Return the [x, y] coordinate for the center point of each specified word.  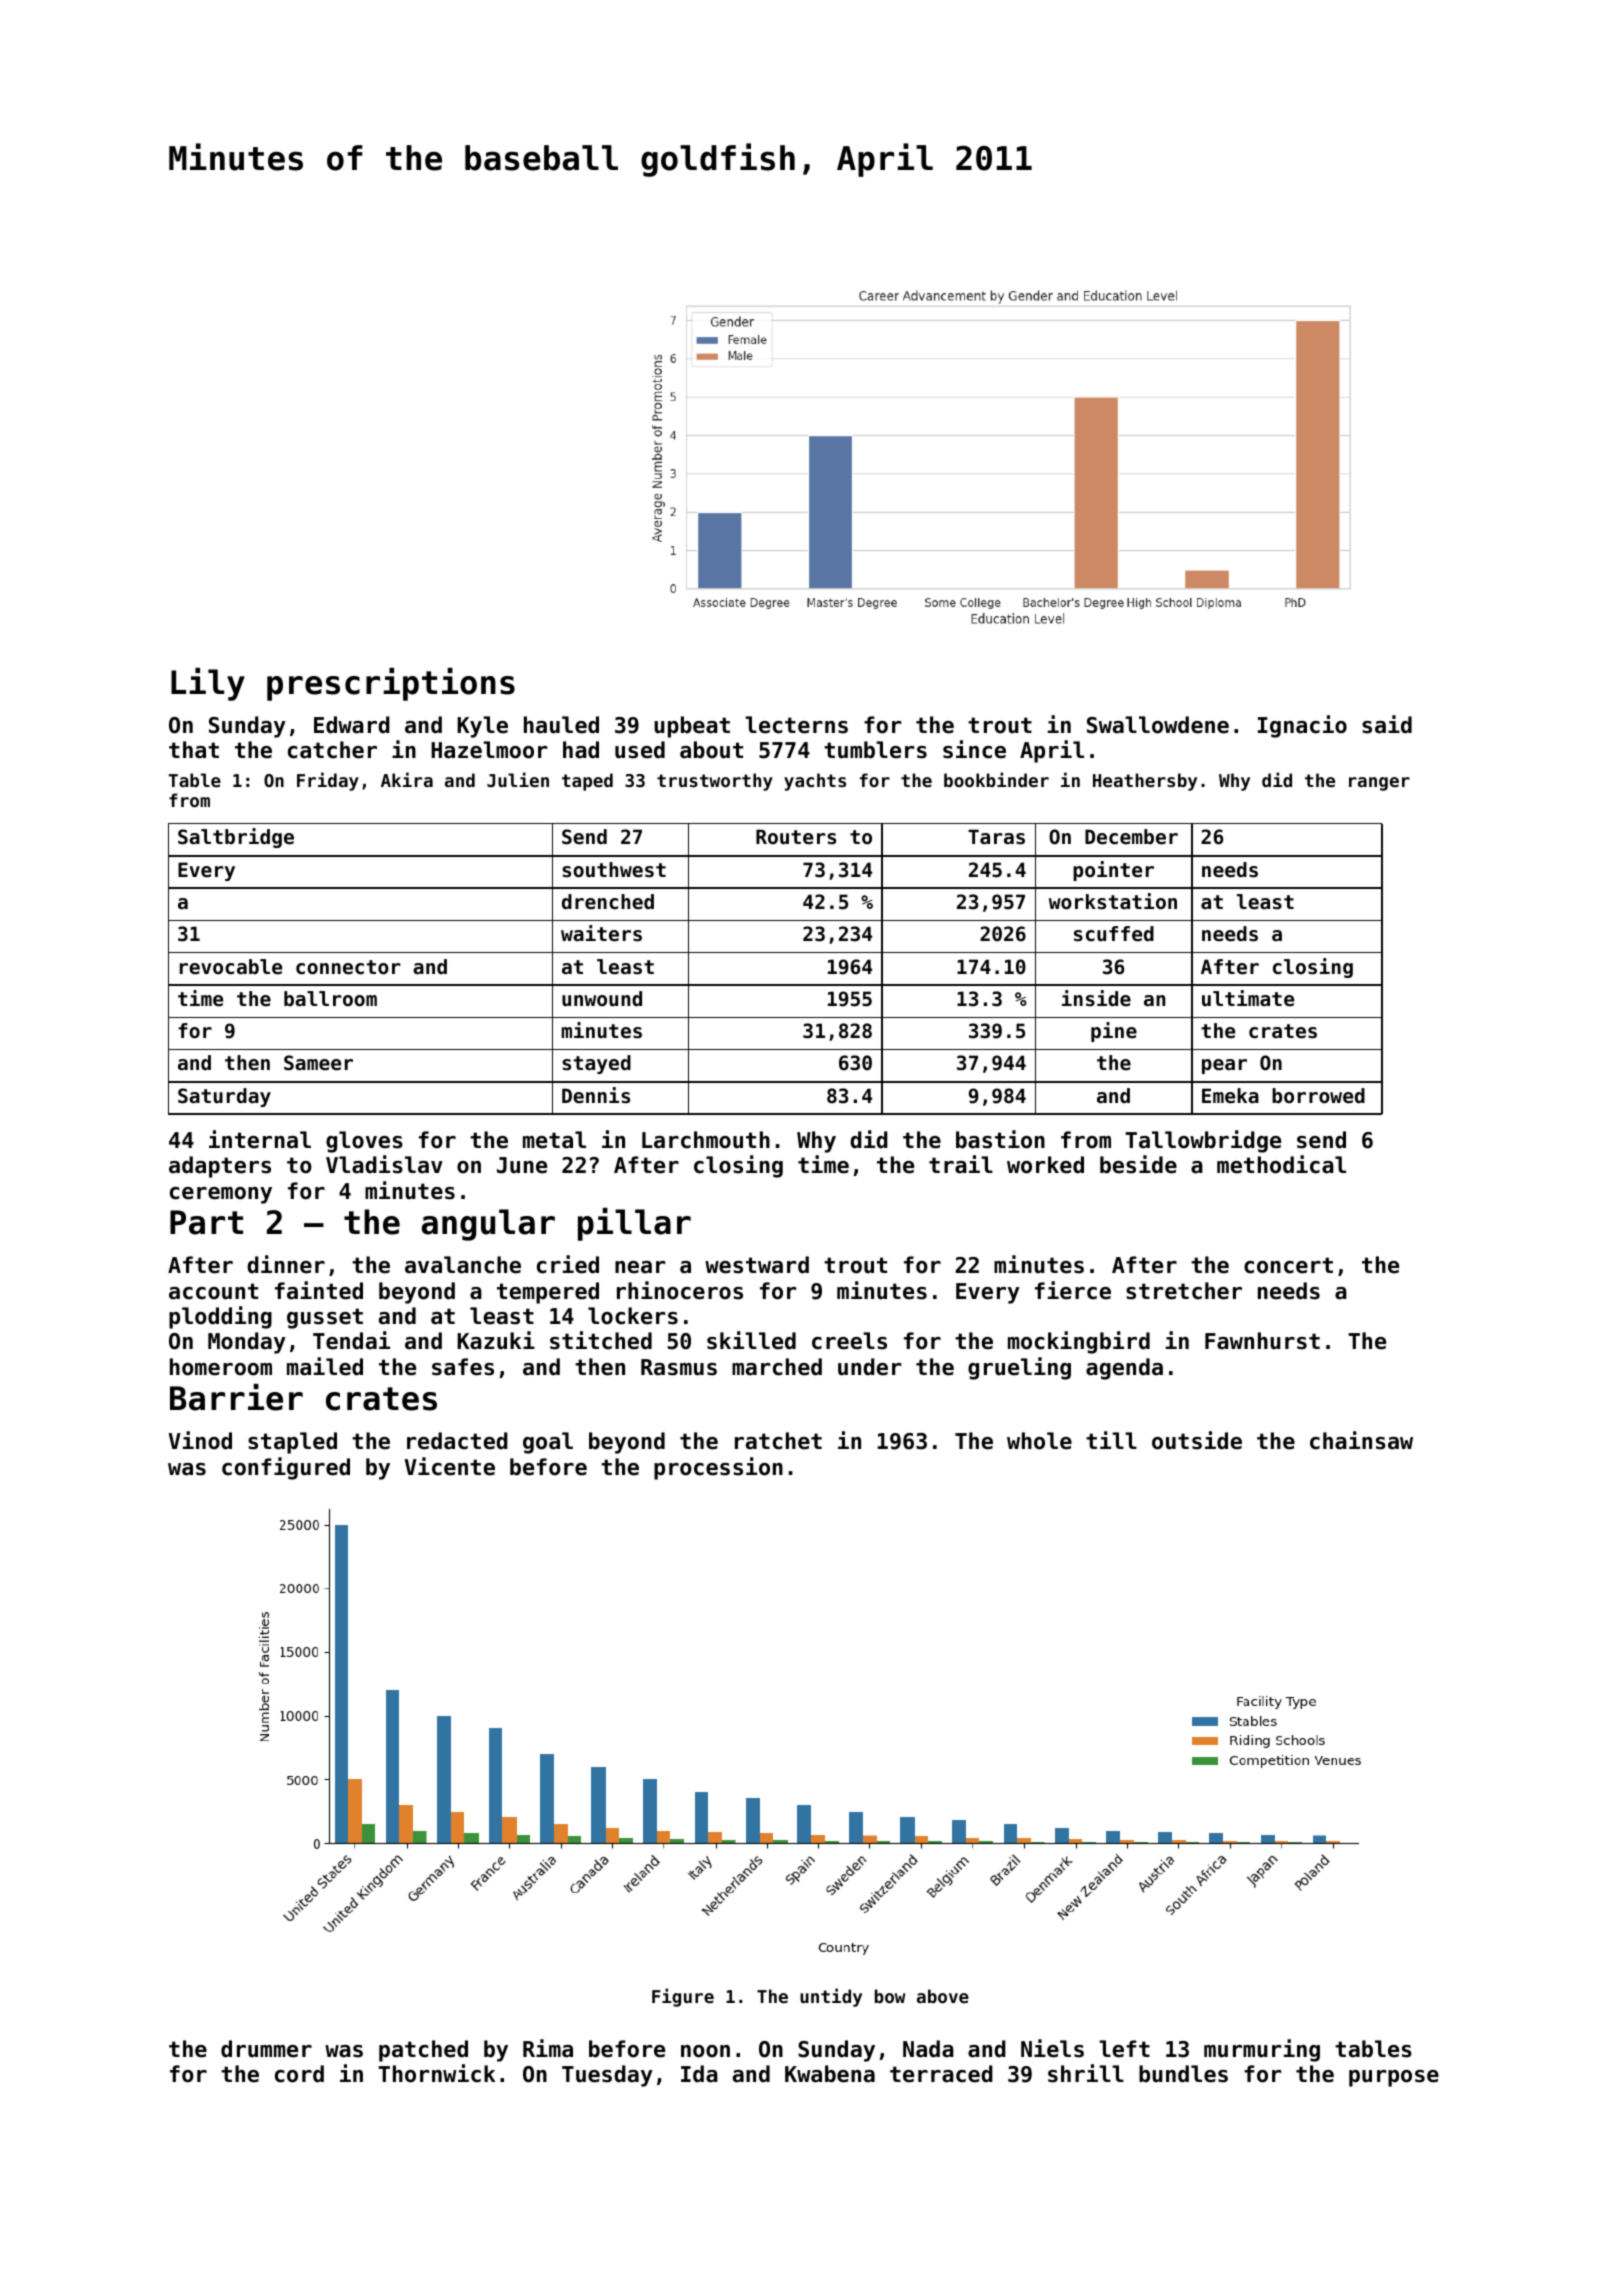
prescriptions [391, 684]
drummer [266, 2049]
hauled [561, 725]
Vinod [200, 1440]
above [943, 1996]
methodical [1281, 1164]
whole [1039, 1441]
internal [260, 1139]
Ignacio [1302, 726]
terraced [941, 2074]
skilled [751, 1340]
